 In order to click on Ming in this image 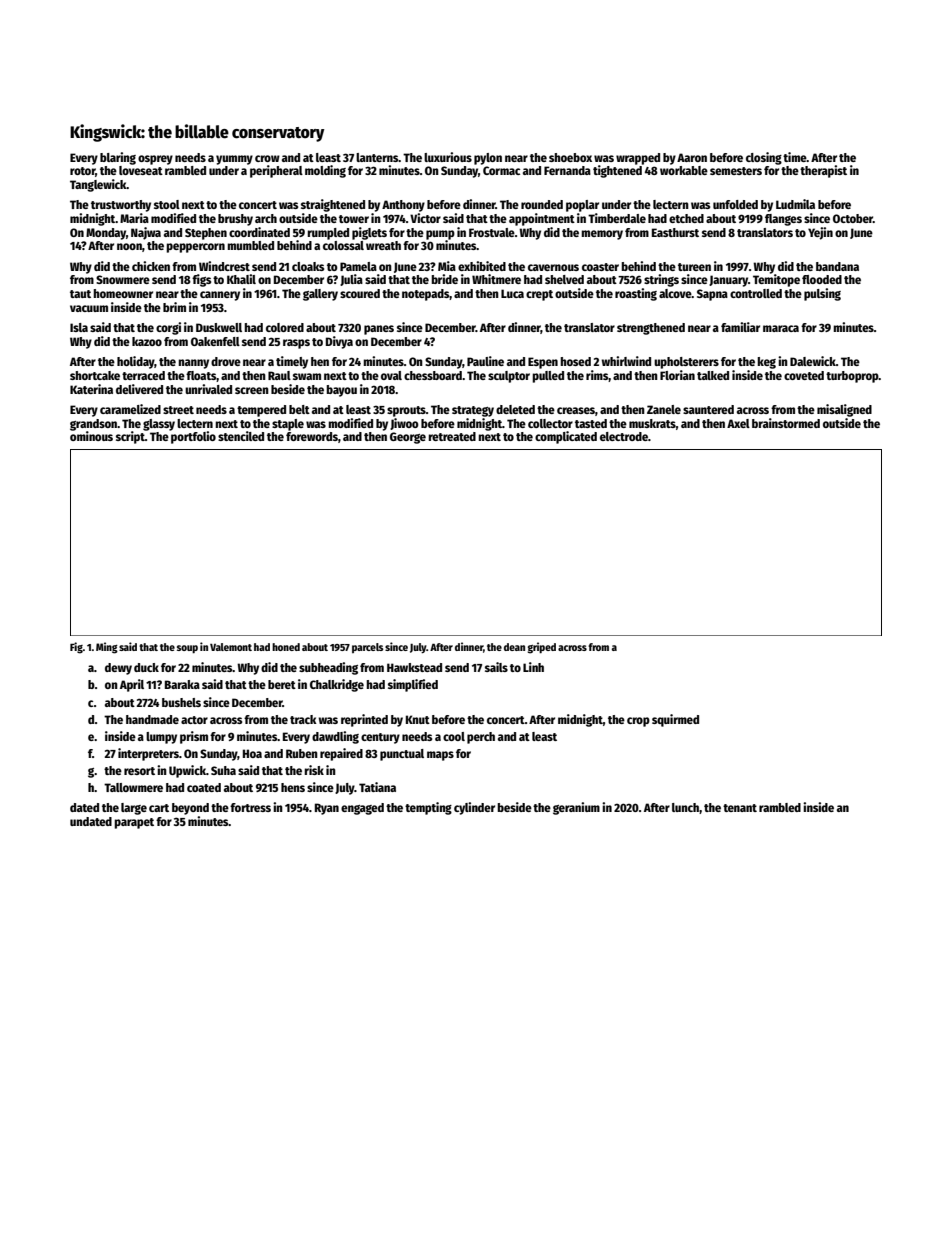, I will do `click(107, 648)`.
